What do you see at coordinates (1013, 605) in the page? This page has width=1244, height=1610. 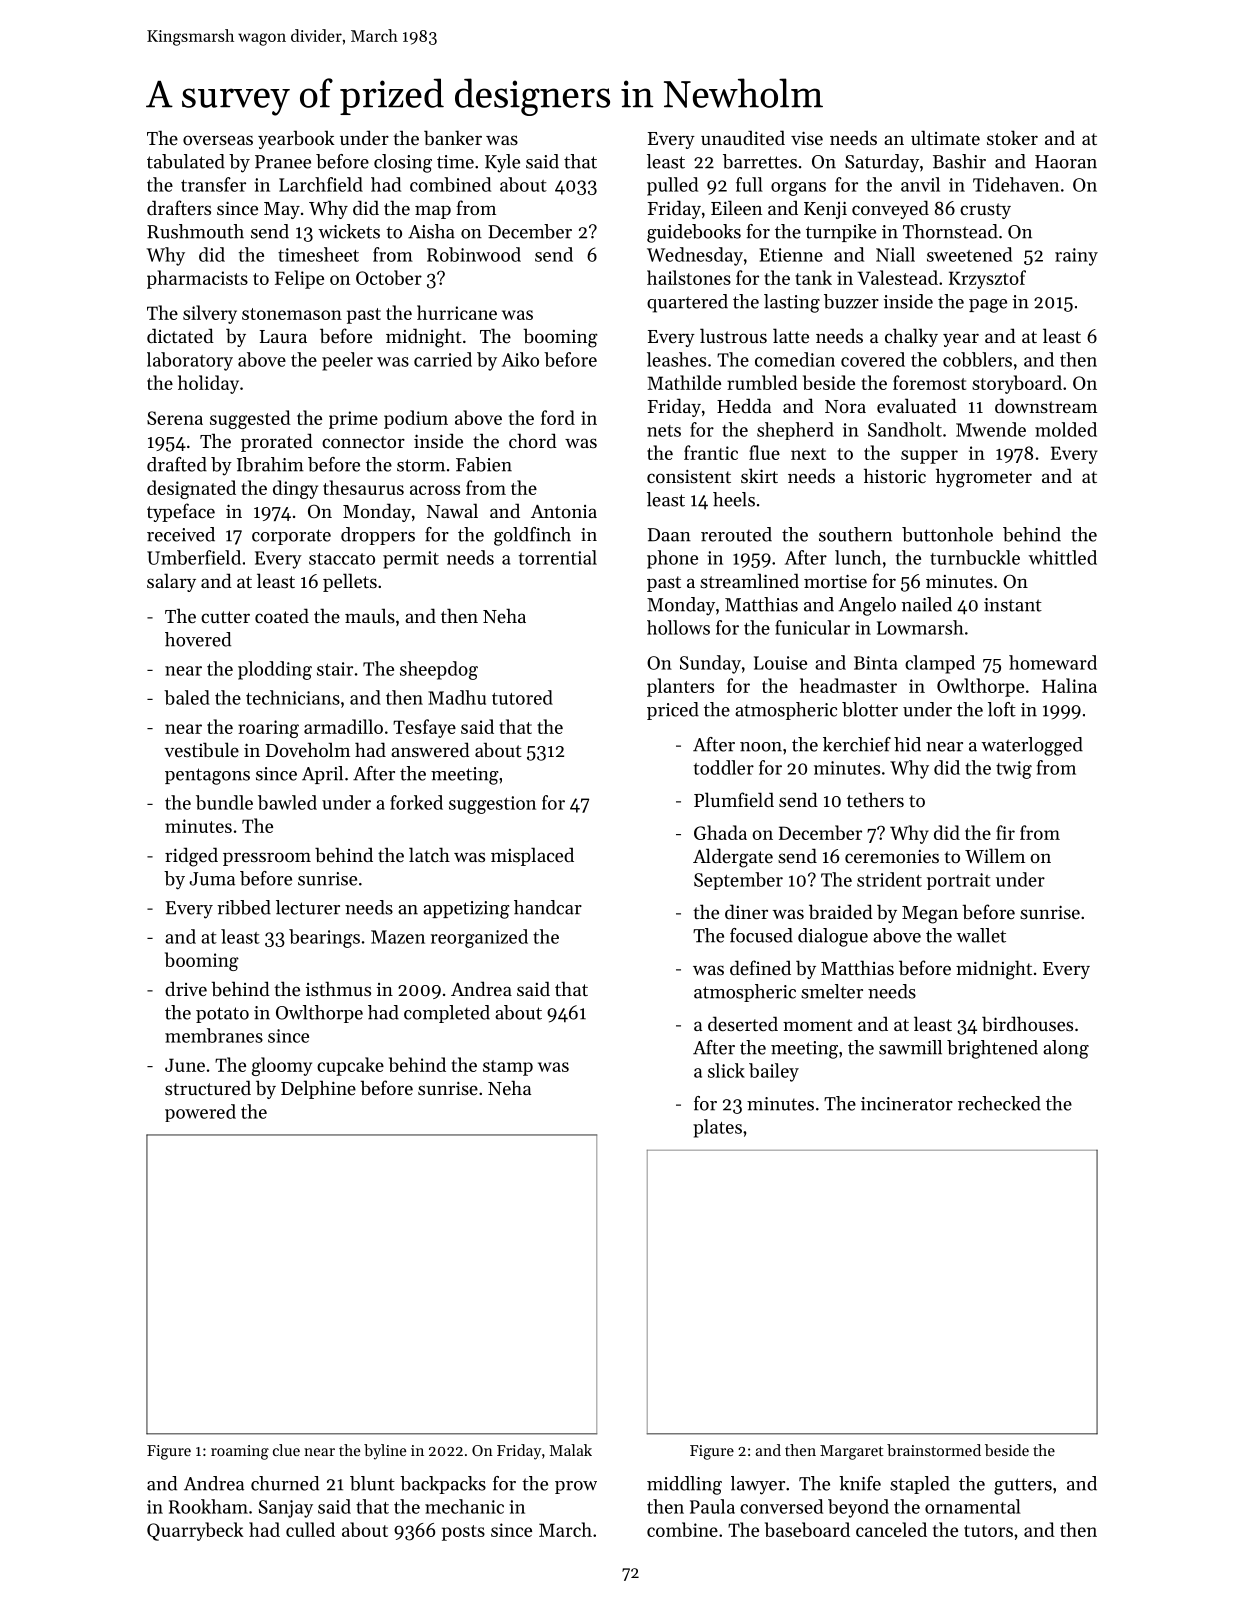 I see `instant` at bounding box center [1013, 605].
